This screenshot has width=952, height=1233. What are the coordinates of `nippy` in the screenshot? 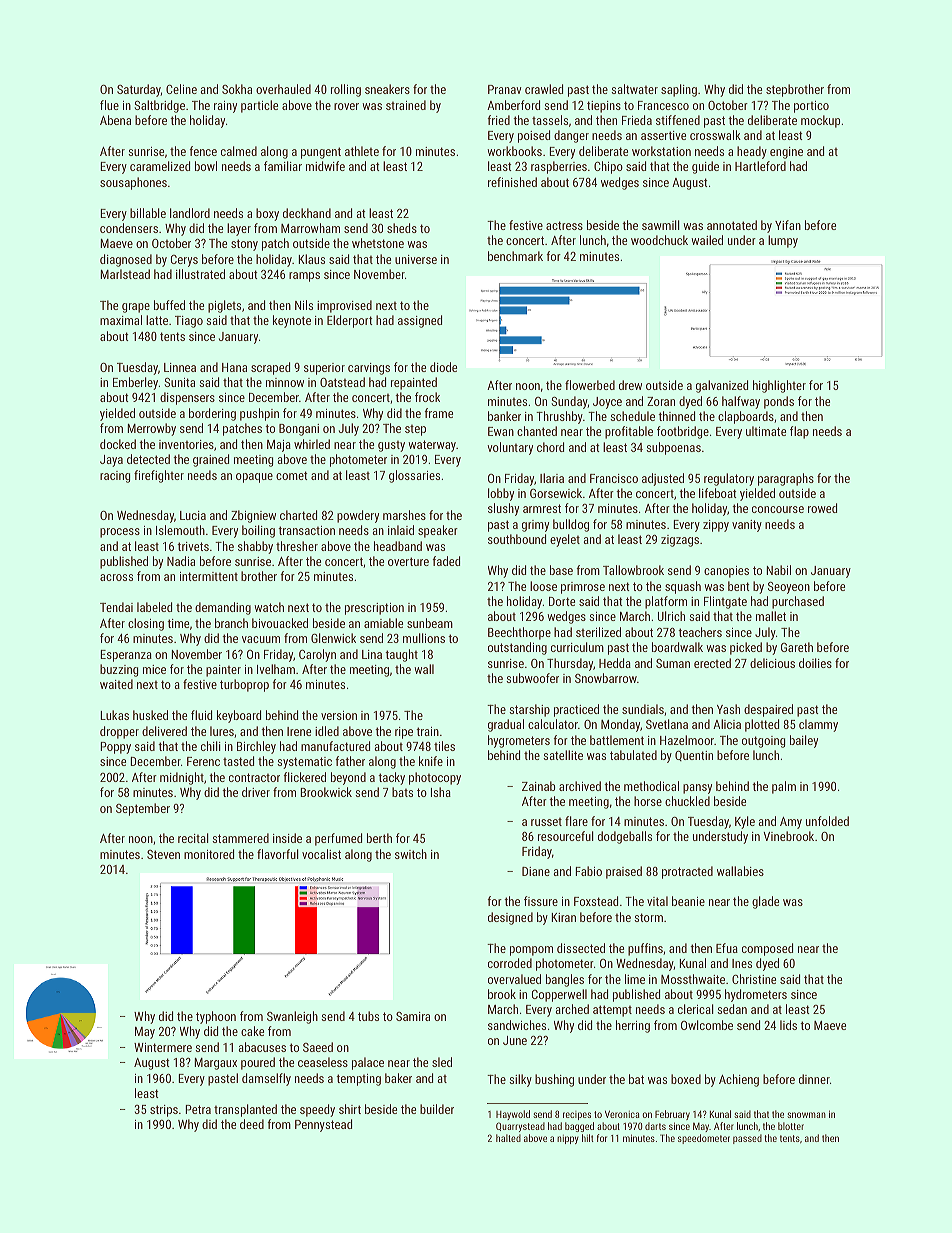 It's located at (568, 1139).
